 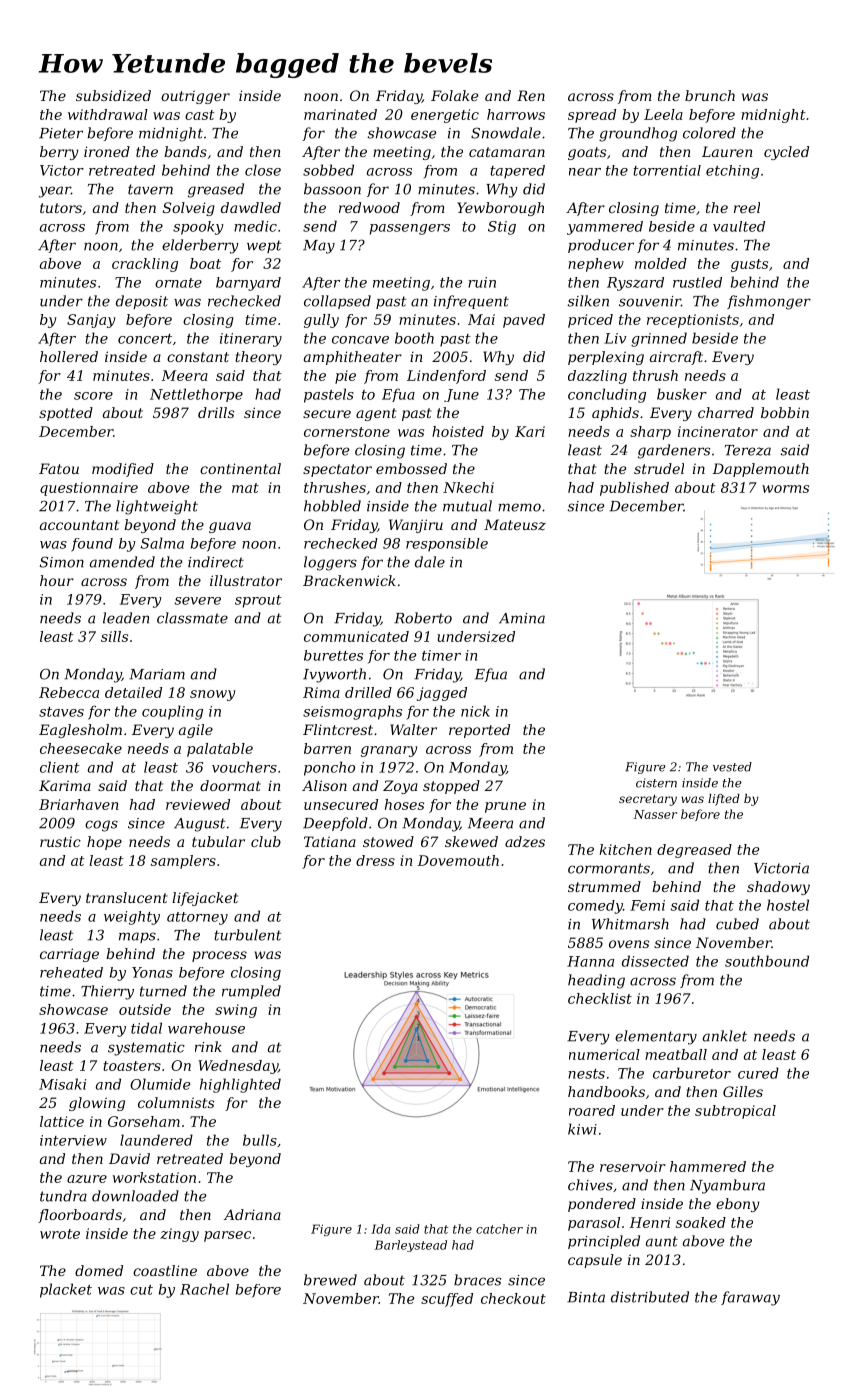 What do you see at coordinates (458, 860) in the document?
I see `Dovemouth` at bounding box center [458, 860].
